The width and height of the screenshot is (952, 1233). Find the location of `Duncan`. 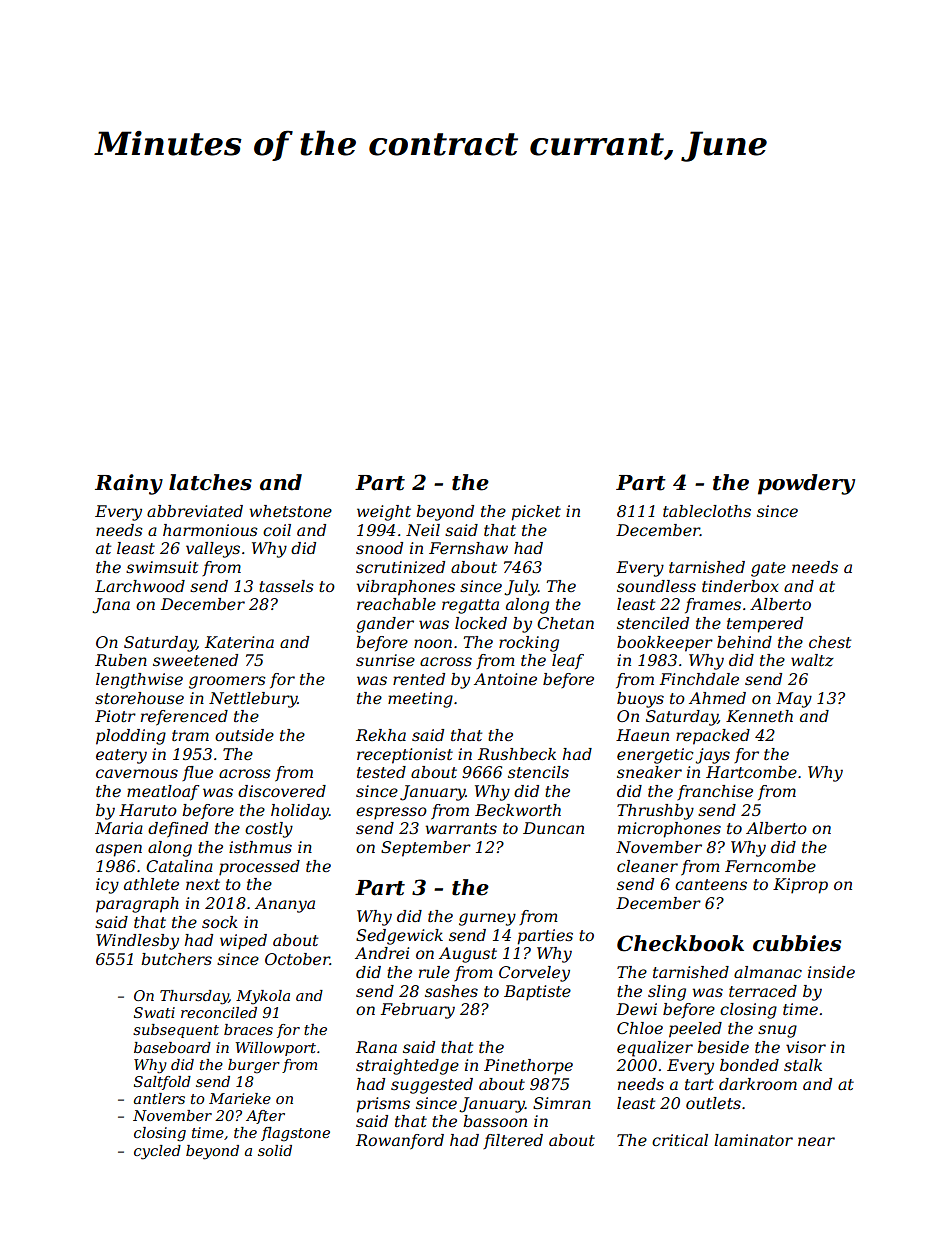

Duncan is located at coordinates (553, 828).
